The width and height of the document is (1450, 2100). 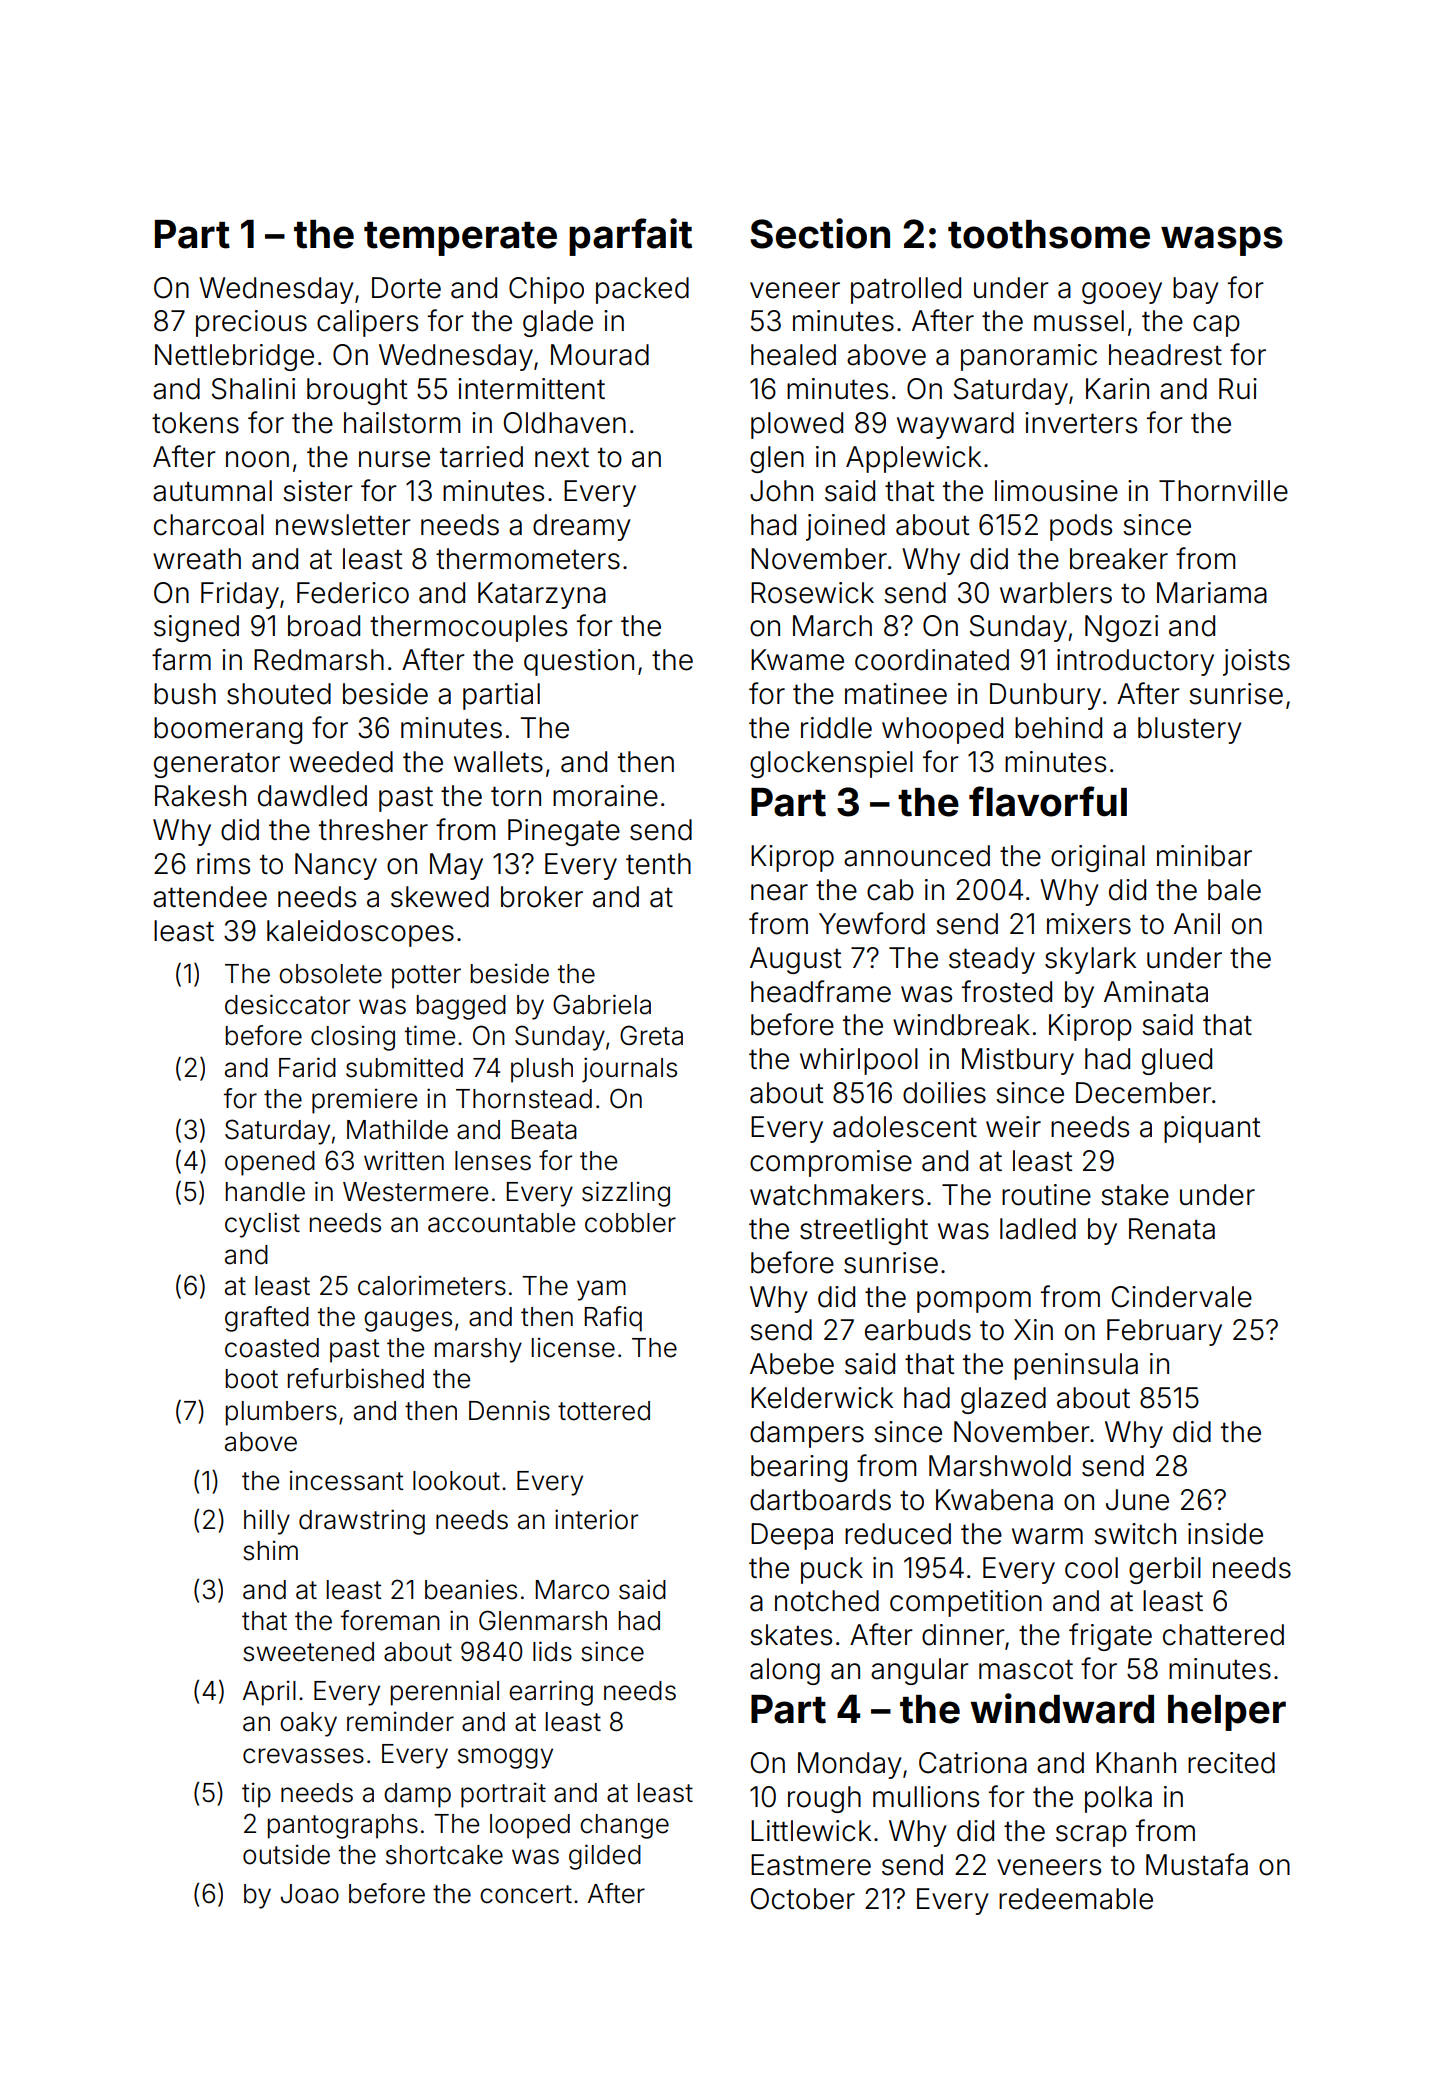 I want to click on Joao, so click(x=310, y=1894).
